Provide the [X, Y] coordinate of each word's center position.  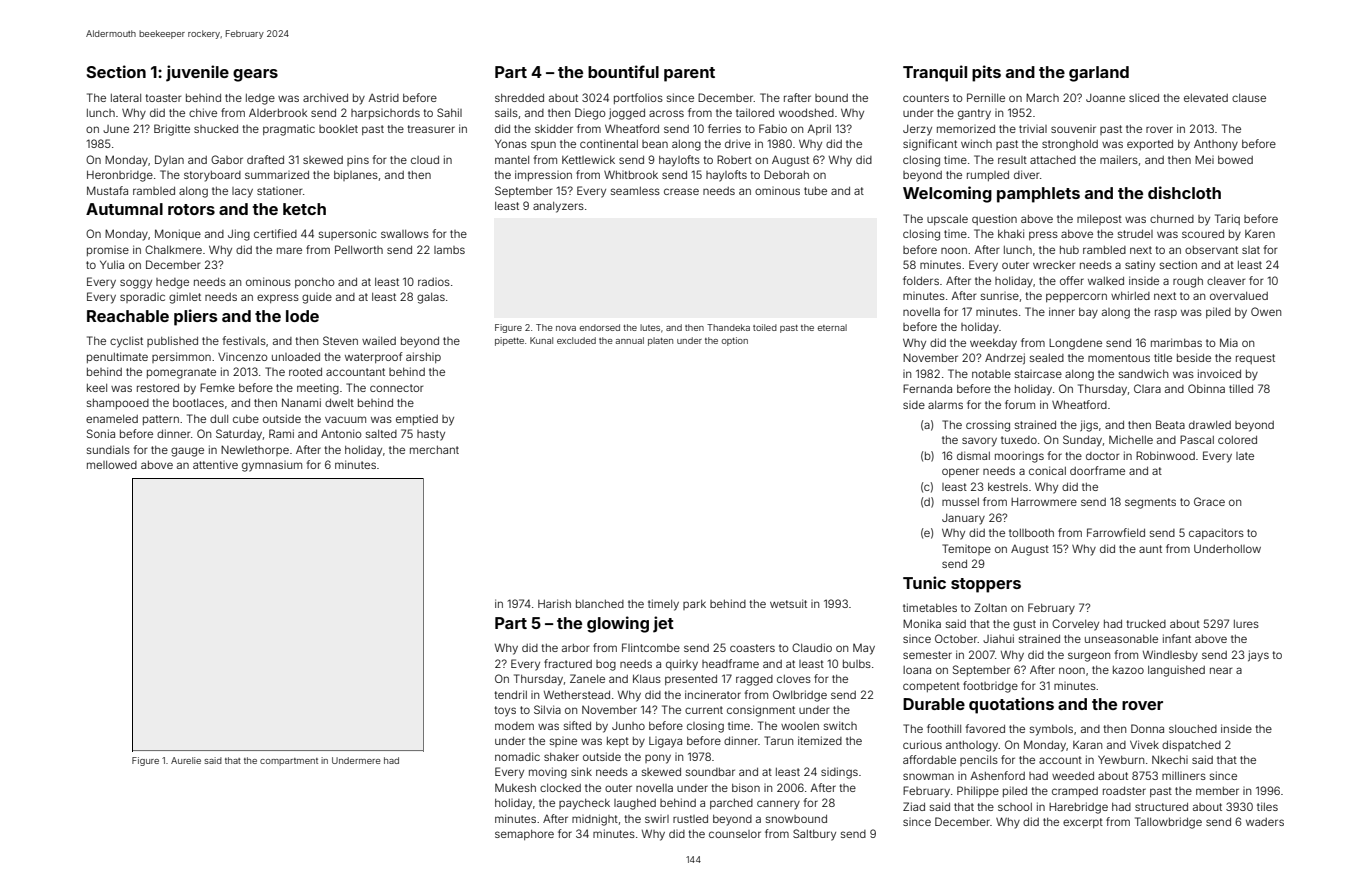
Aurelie [186, 760]
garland [1099, 74]
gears [255, 75]
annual [629, 340]
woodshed [806, 113]
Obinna [1206, 388]
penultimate [117, 357]
